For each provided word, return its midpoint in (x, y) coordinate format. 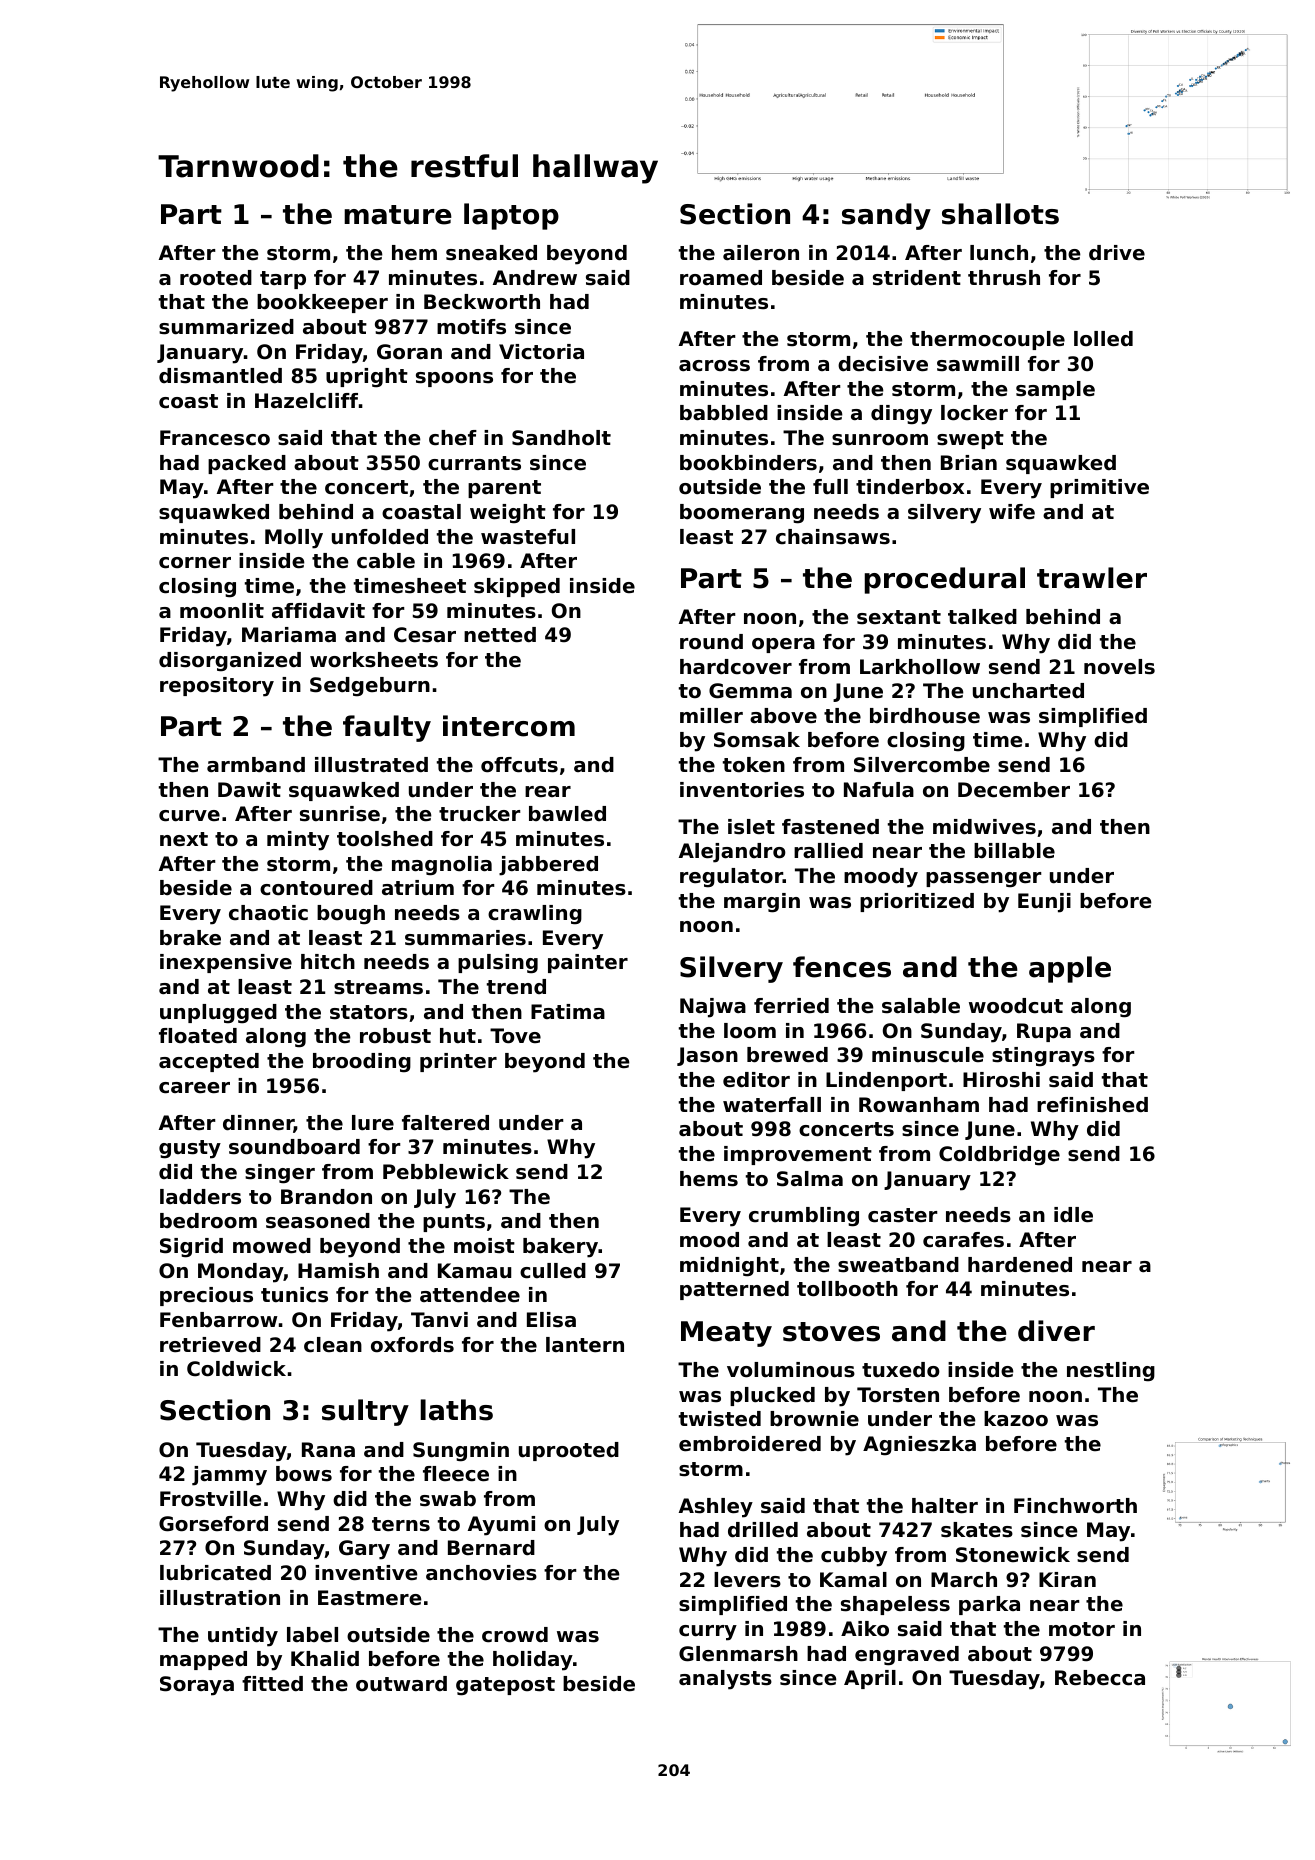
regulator (731, 878)
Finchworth (1075, 1506)
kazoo (1016, 1419)
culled (553, 1271)
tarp (283, 280)
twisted (720, 1419)
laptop (511, 216)
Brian (969, 463)
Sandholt (561, 438)
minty (298, 841)
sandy (886, 216)
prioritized (917, 902)
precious (206, 1296)
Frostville (211, 1499)
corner (195, 563)
